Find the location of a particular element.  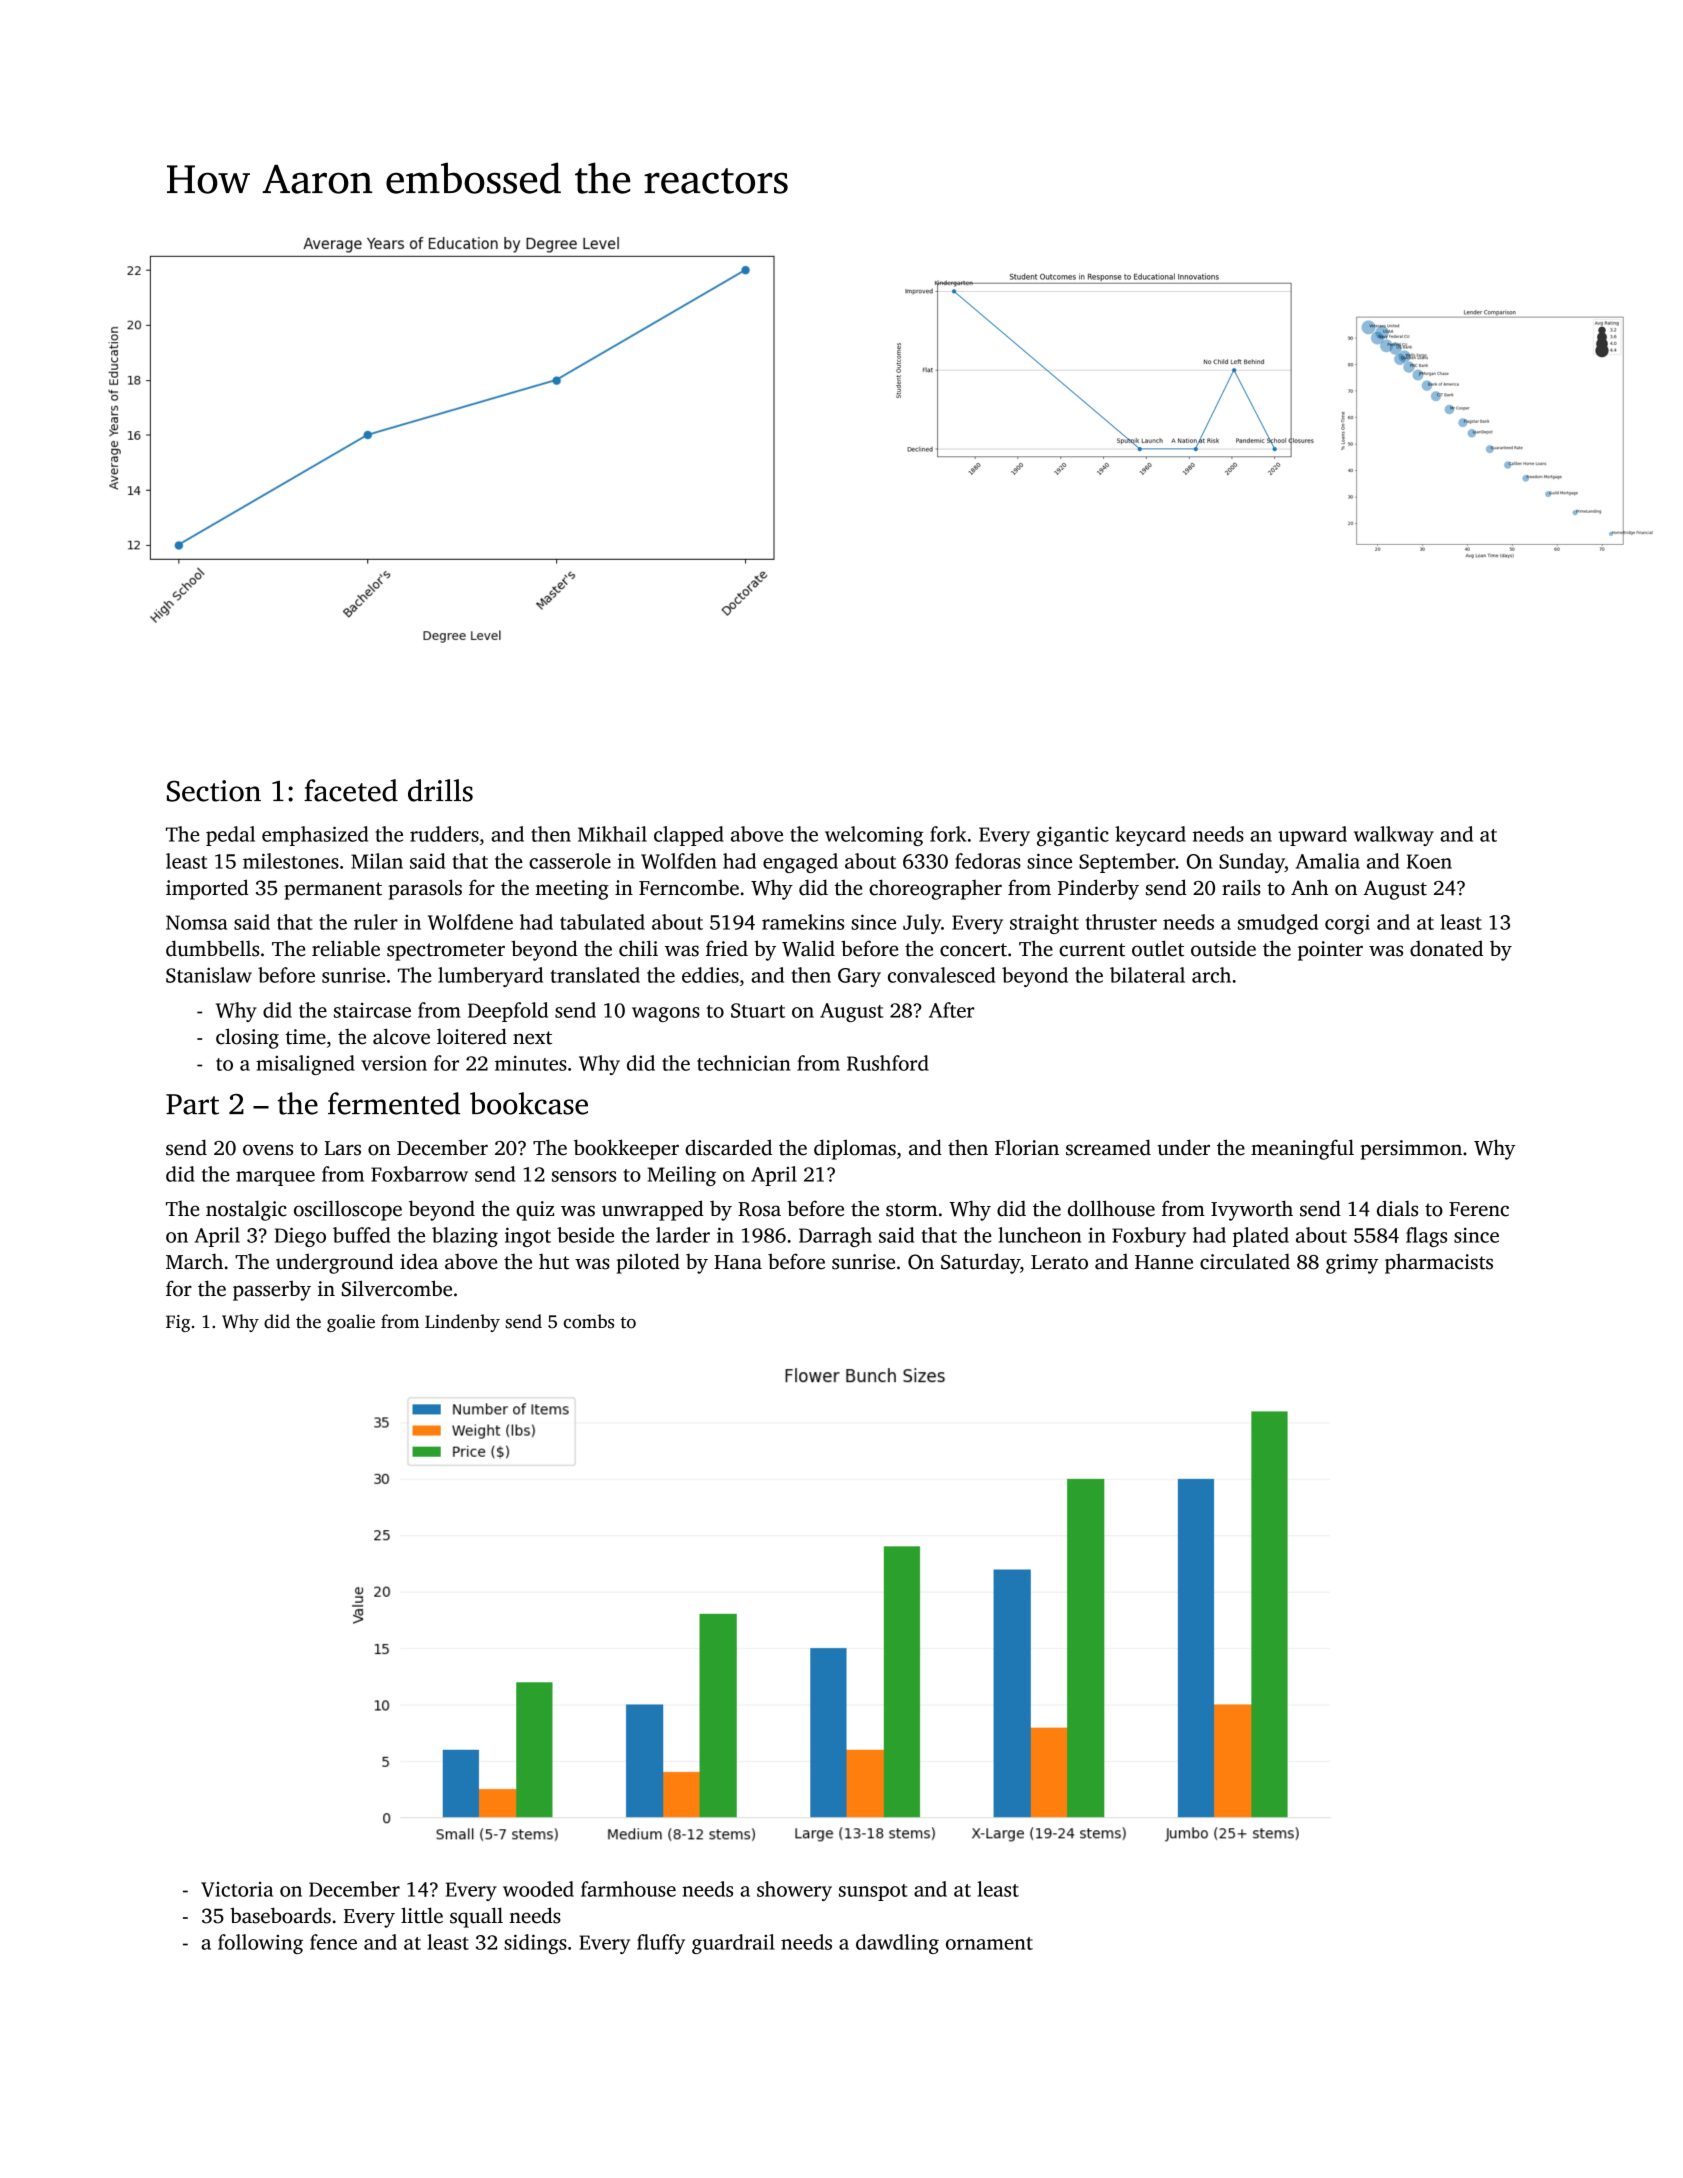

fork is located at coordinates (948, 834).
